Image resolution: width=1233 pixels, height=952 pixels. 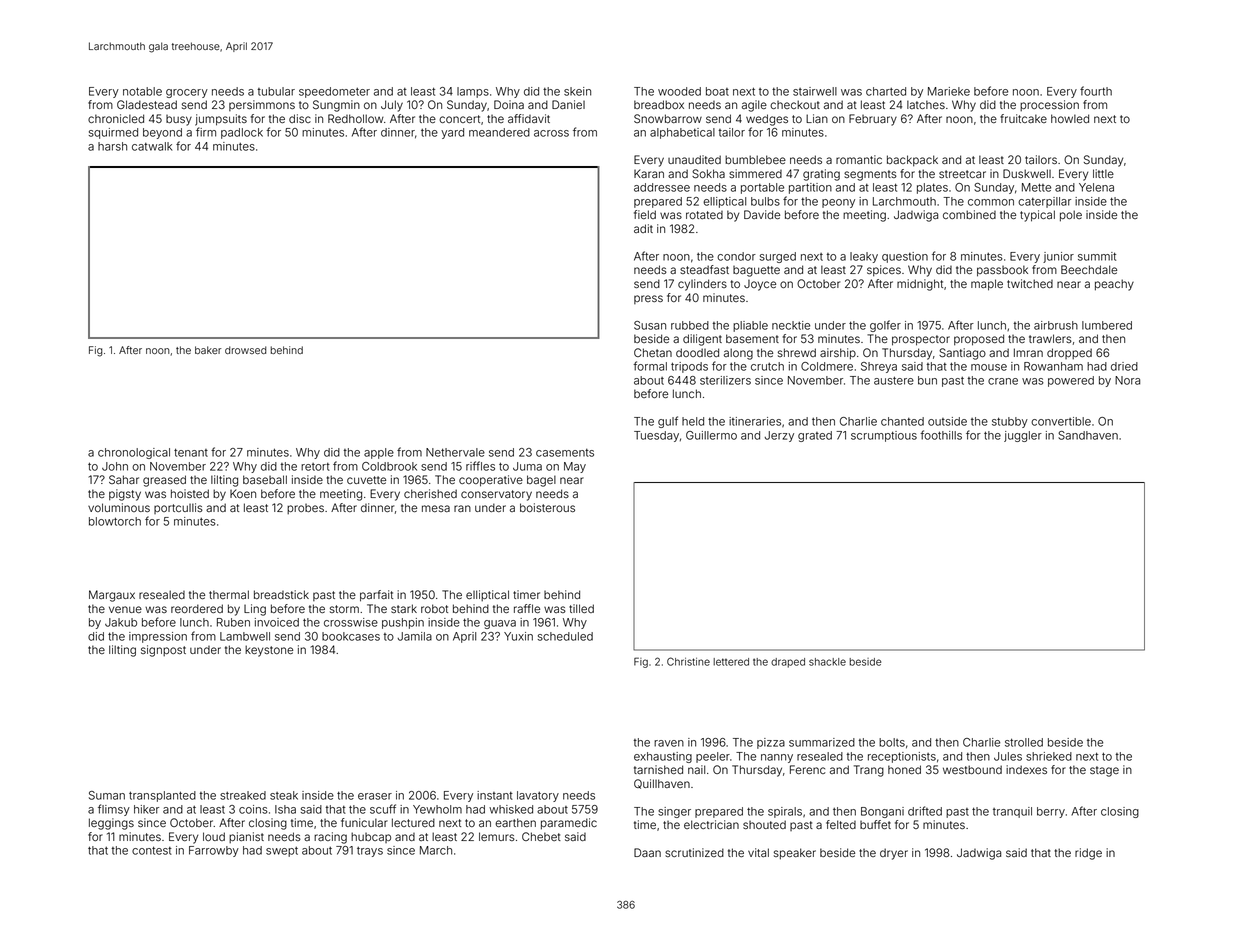 What do you see at coordinates (679, 91) in the page?
I see `wooded` at bounding box center [679, 91].
